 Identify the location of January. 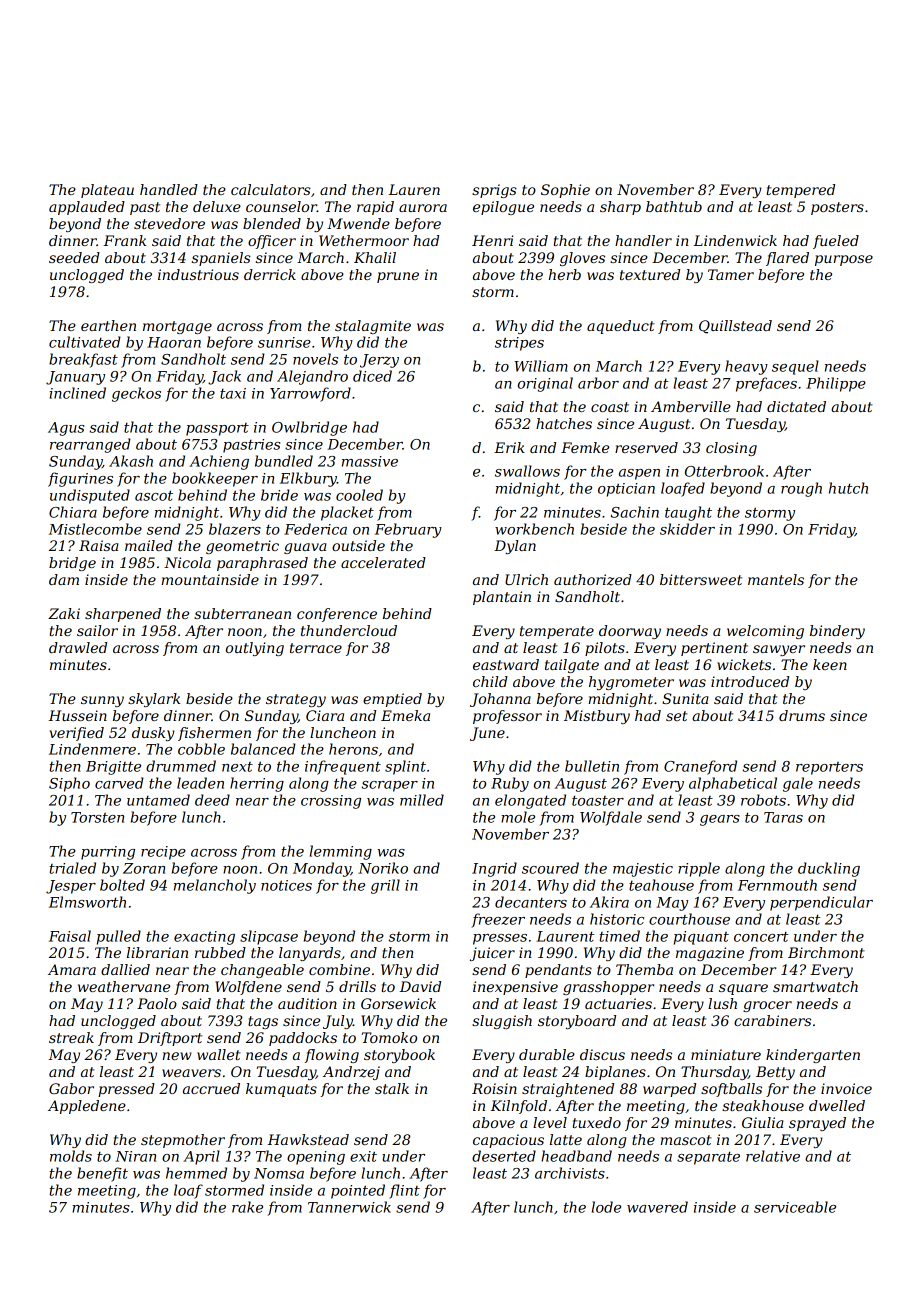
(75, 378).
